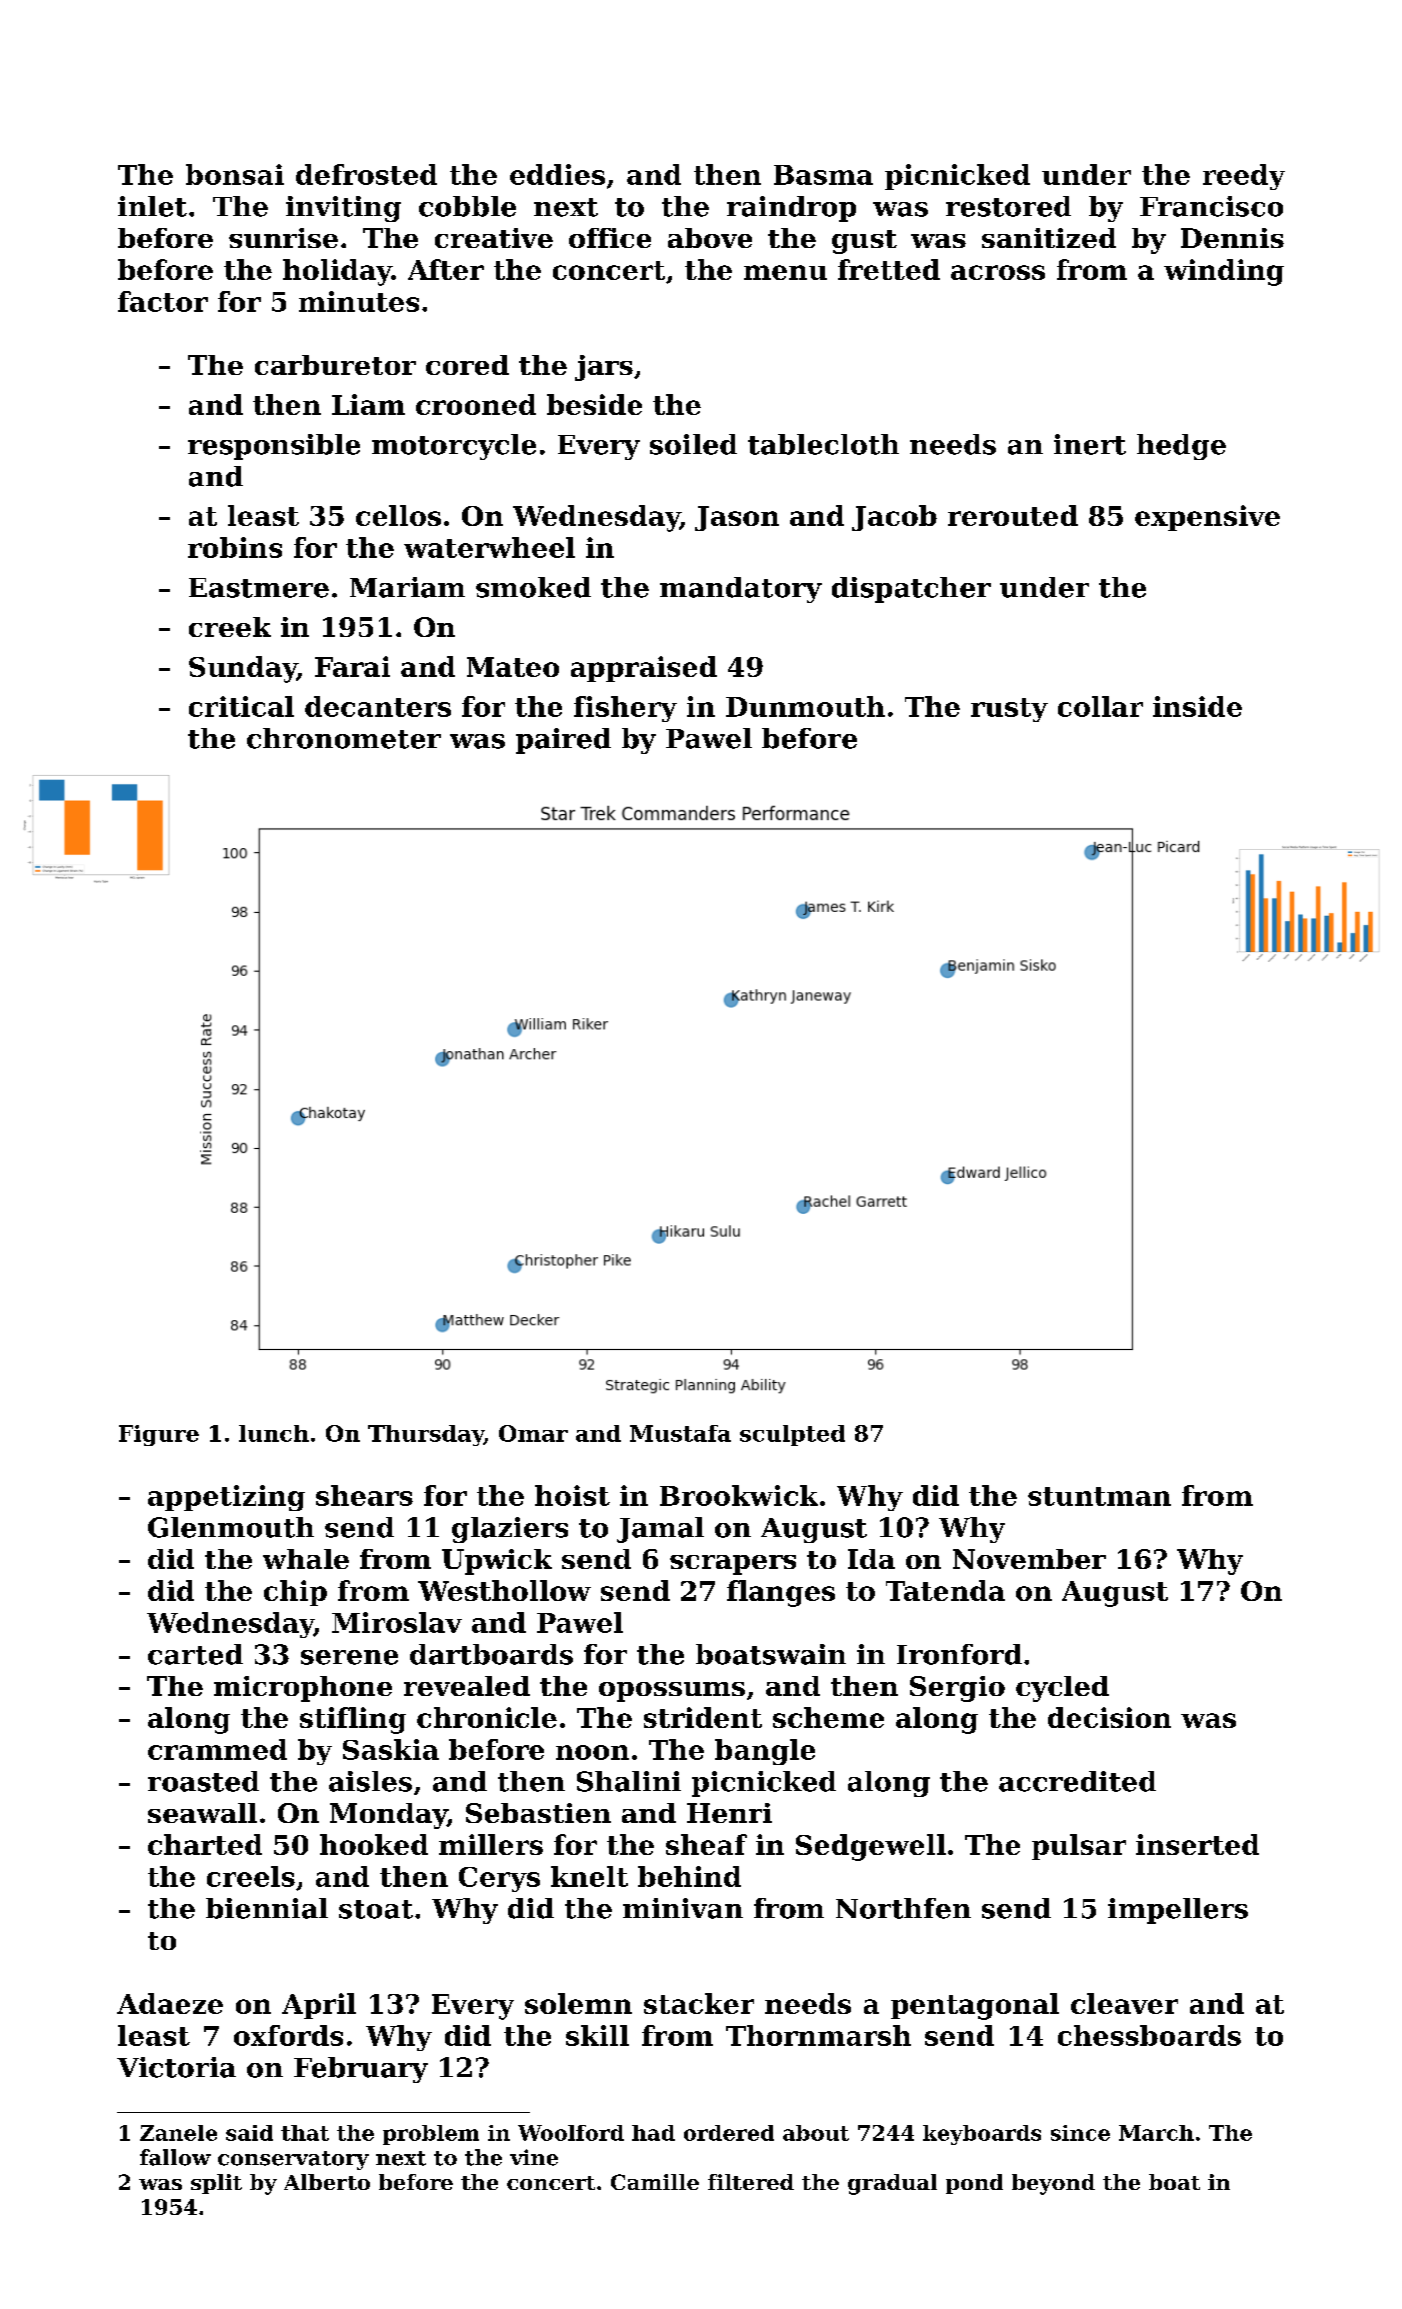 The height and width of the screenshot is (2309, 1402). What do you see at coordinates (274, 1433) in the screenshot?
I see `lunch` at bounding box center [274, 1433].
